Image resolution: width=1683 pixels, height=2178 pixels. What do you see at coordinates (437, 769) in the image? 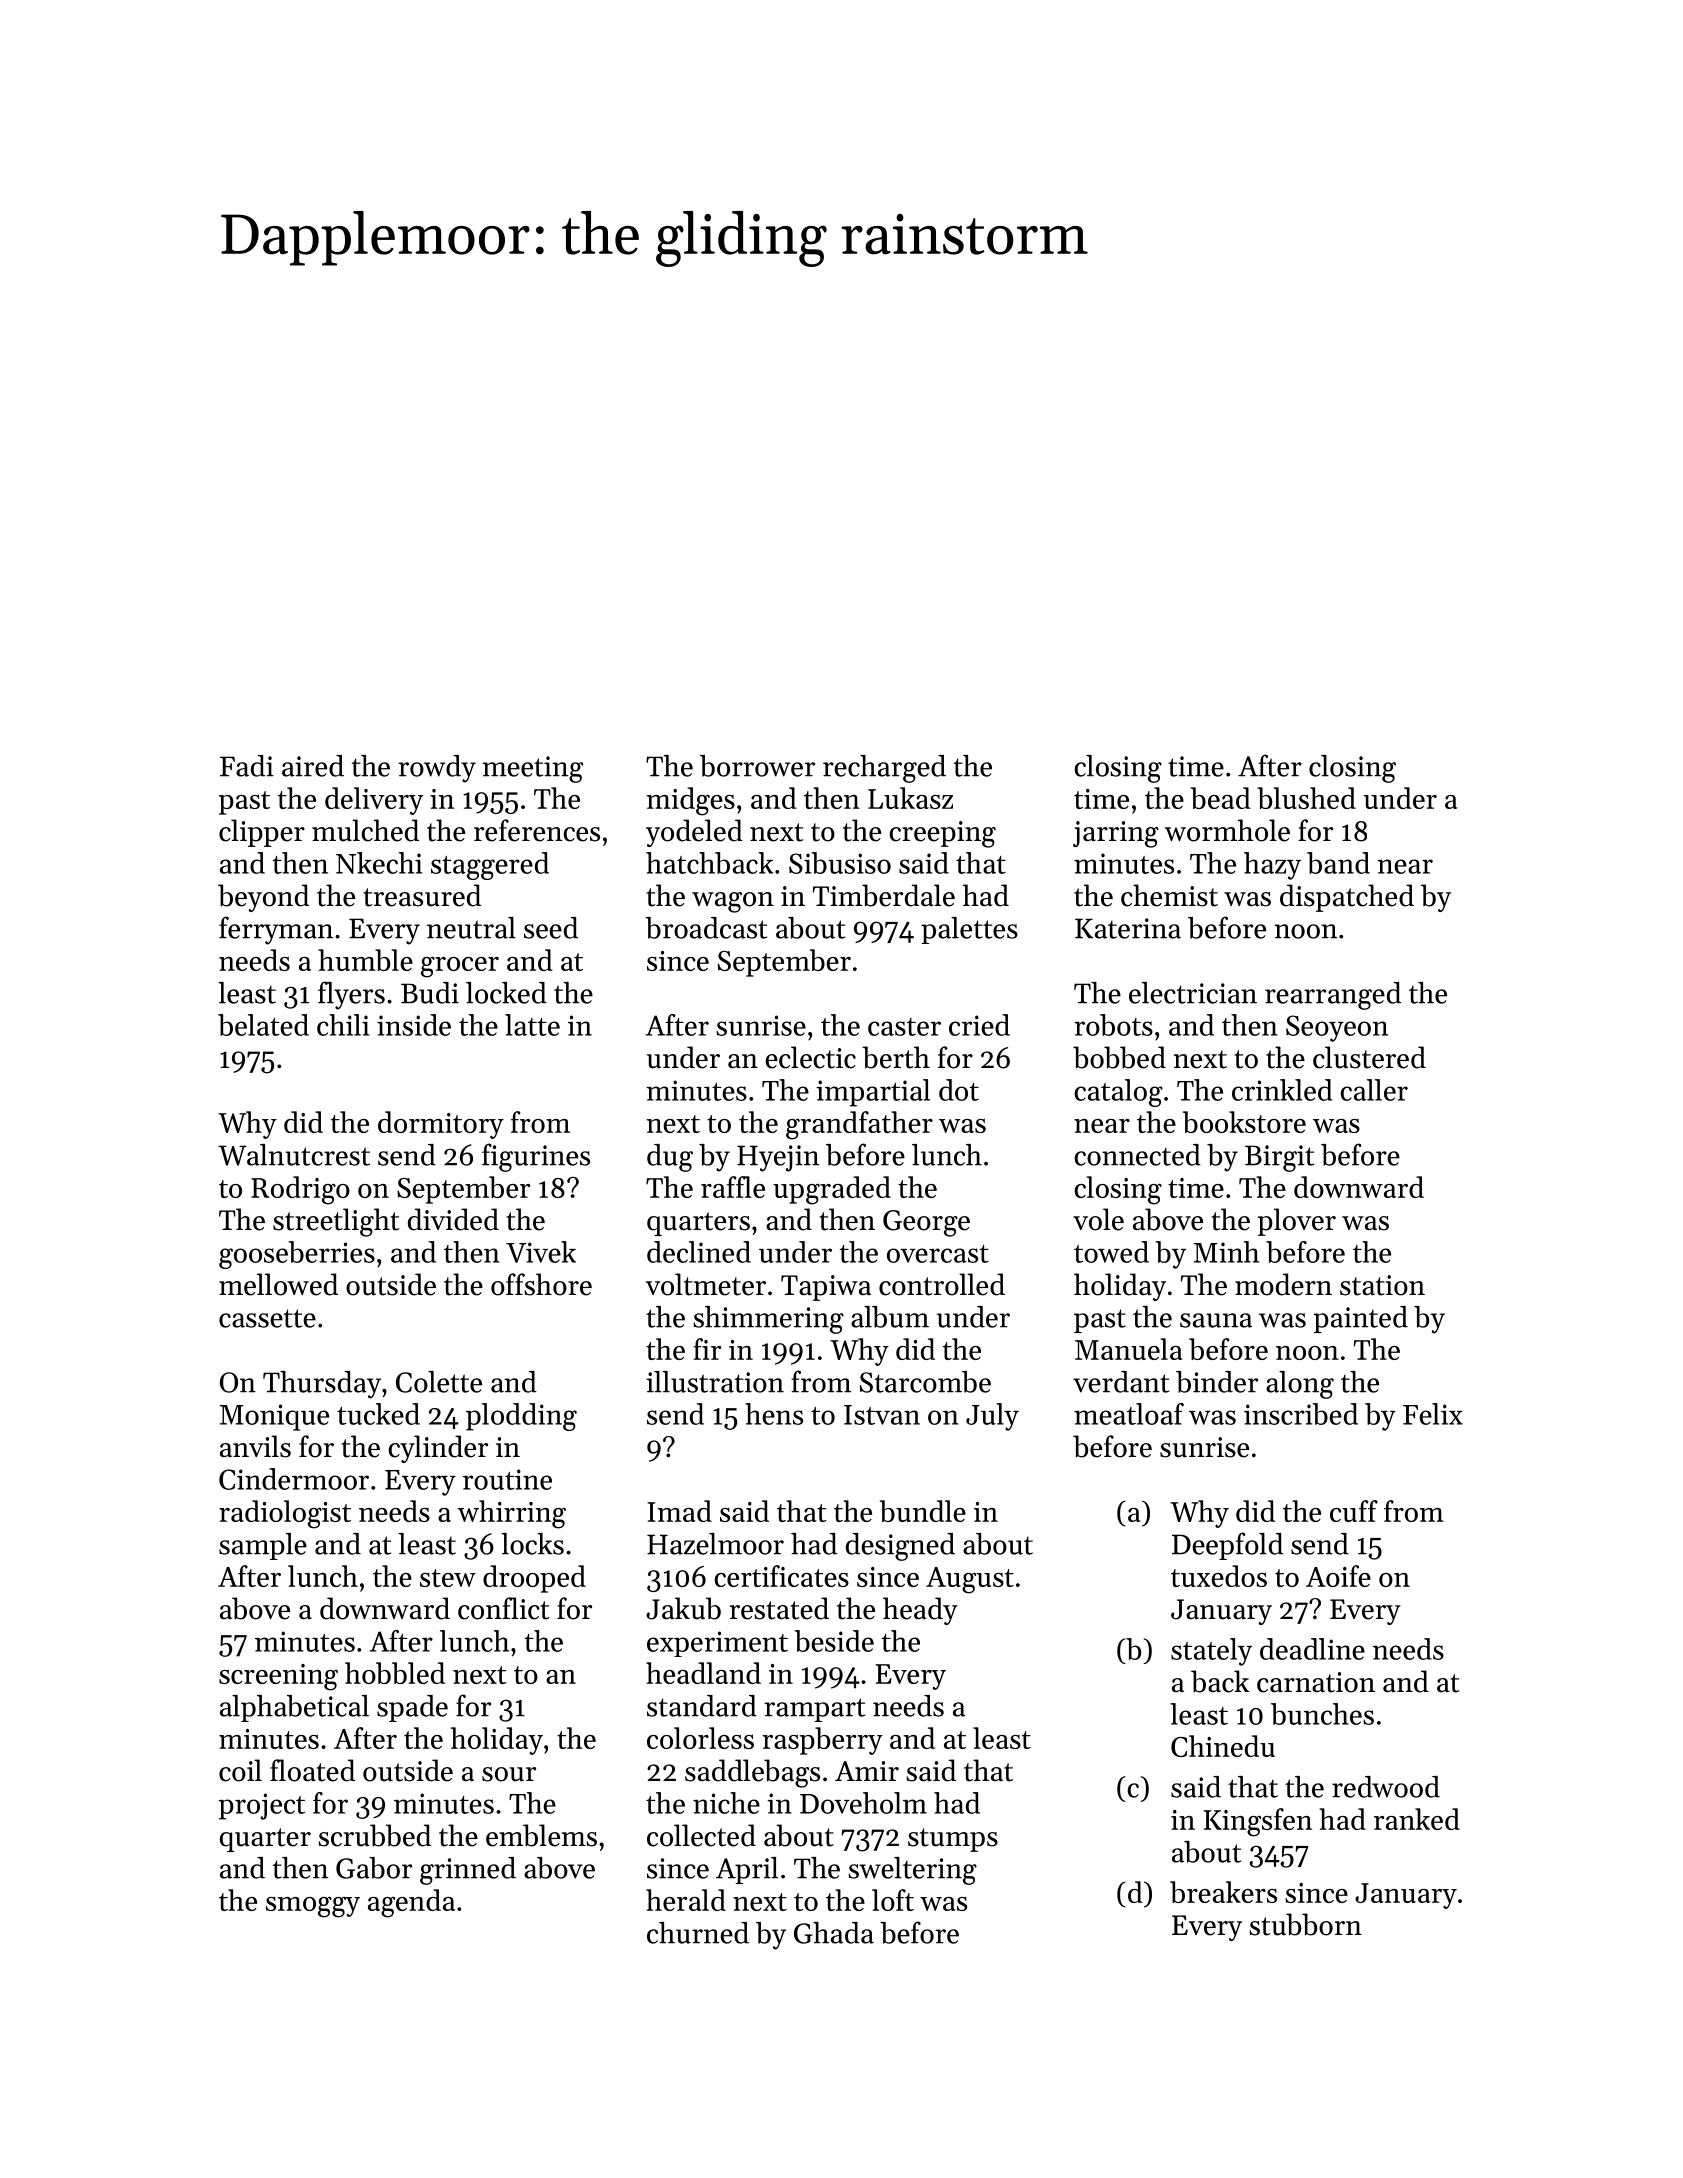
I see `rowdy` at bounding box center [437, 769].
